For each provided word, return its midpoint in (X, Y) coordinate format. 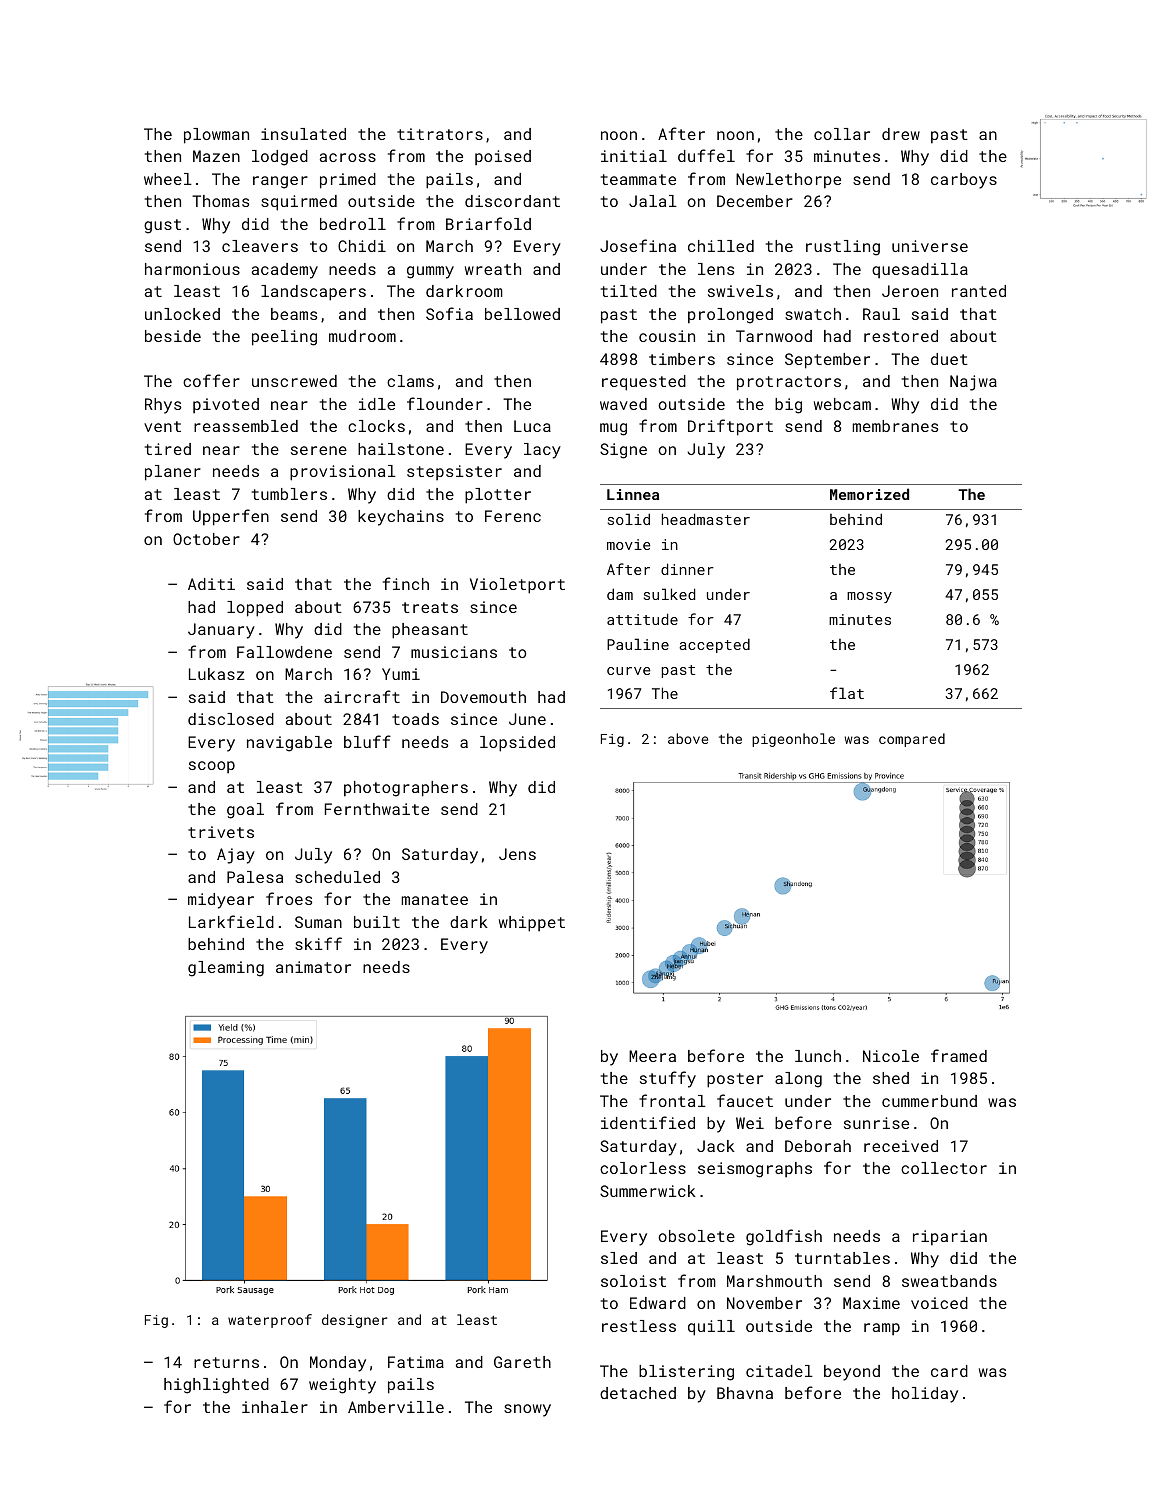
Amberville (396, 1407)
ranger (280, 182)
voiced (939, 1303)
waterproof (270, 1321)
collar (842, 134)
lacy (542, 451)
